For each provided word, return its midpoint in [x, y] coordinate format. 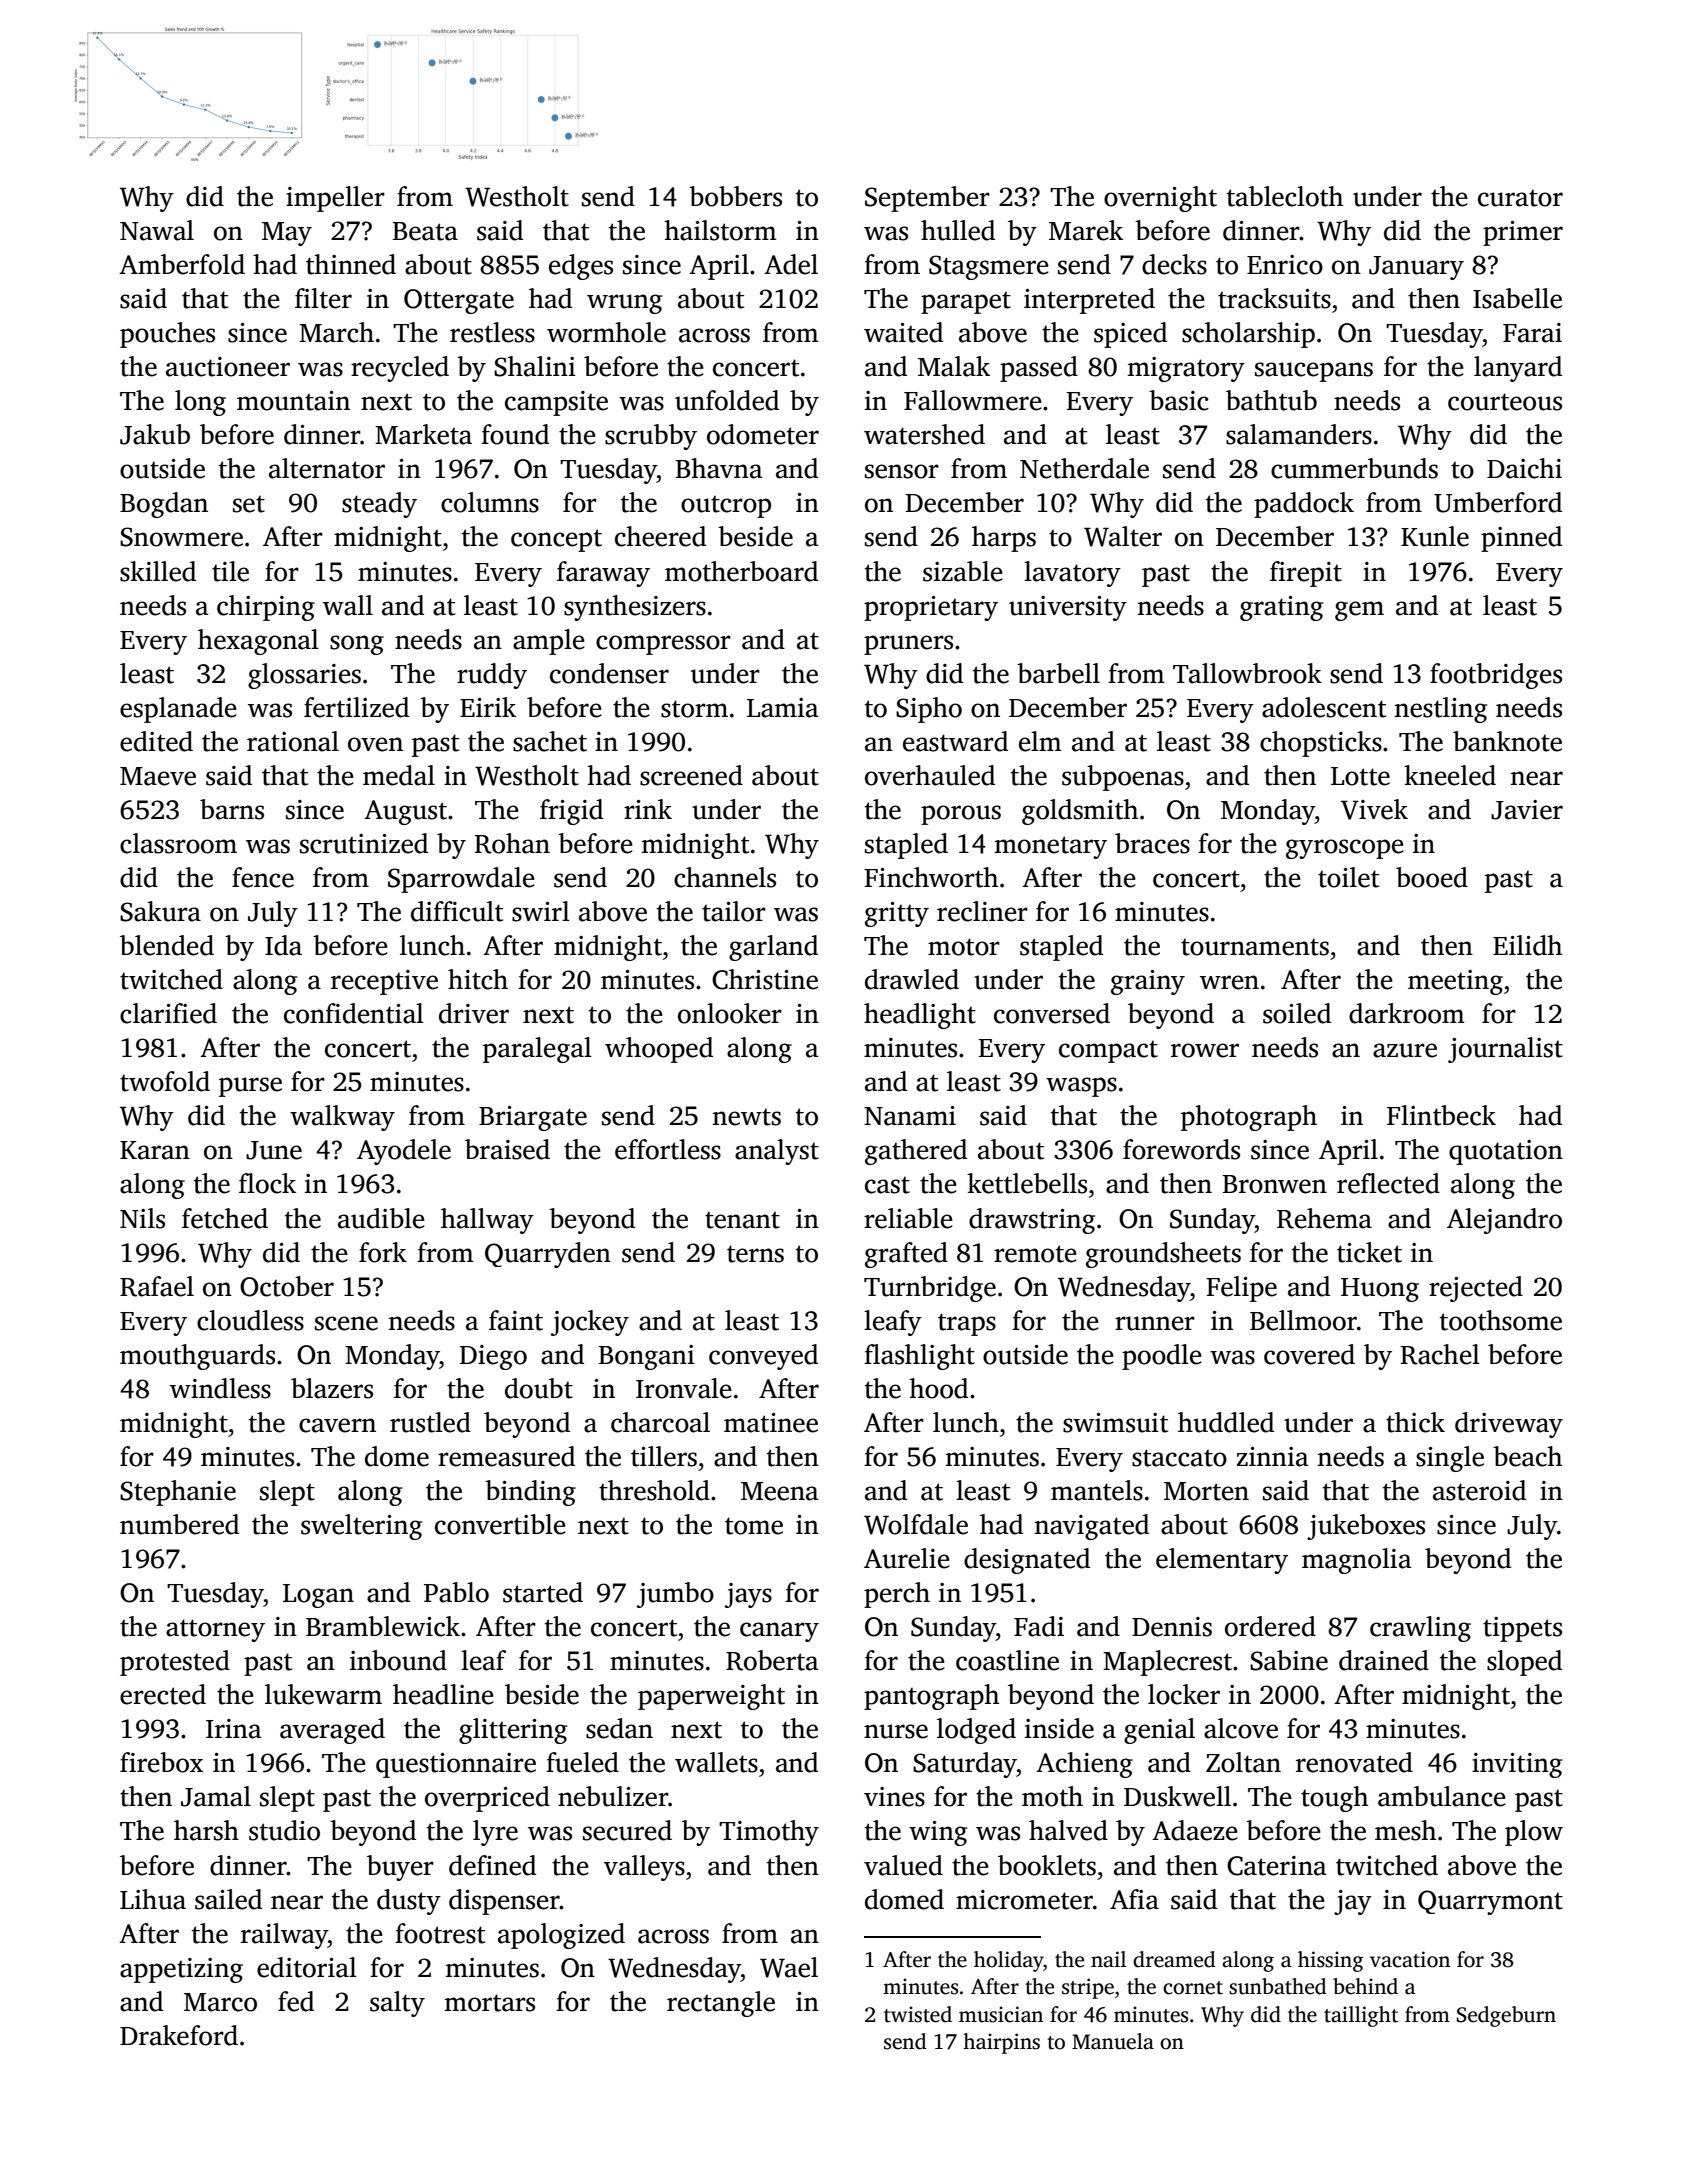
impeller [335, 199]
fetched [225, 1218]
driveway [1509, 1425]
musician [1001, 2014]
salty [397, 2004]
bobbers [735, 196]
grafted [906, 1255]
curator [1520, 198]
